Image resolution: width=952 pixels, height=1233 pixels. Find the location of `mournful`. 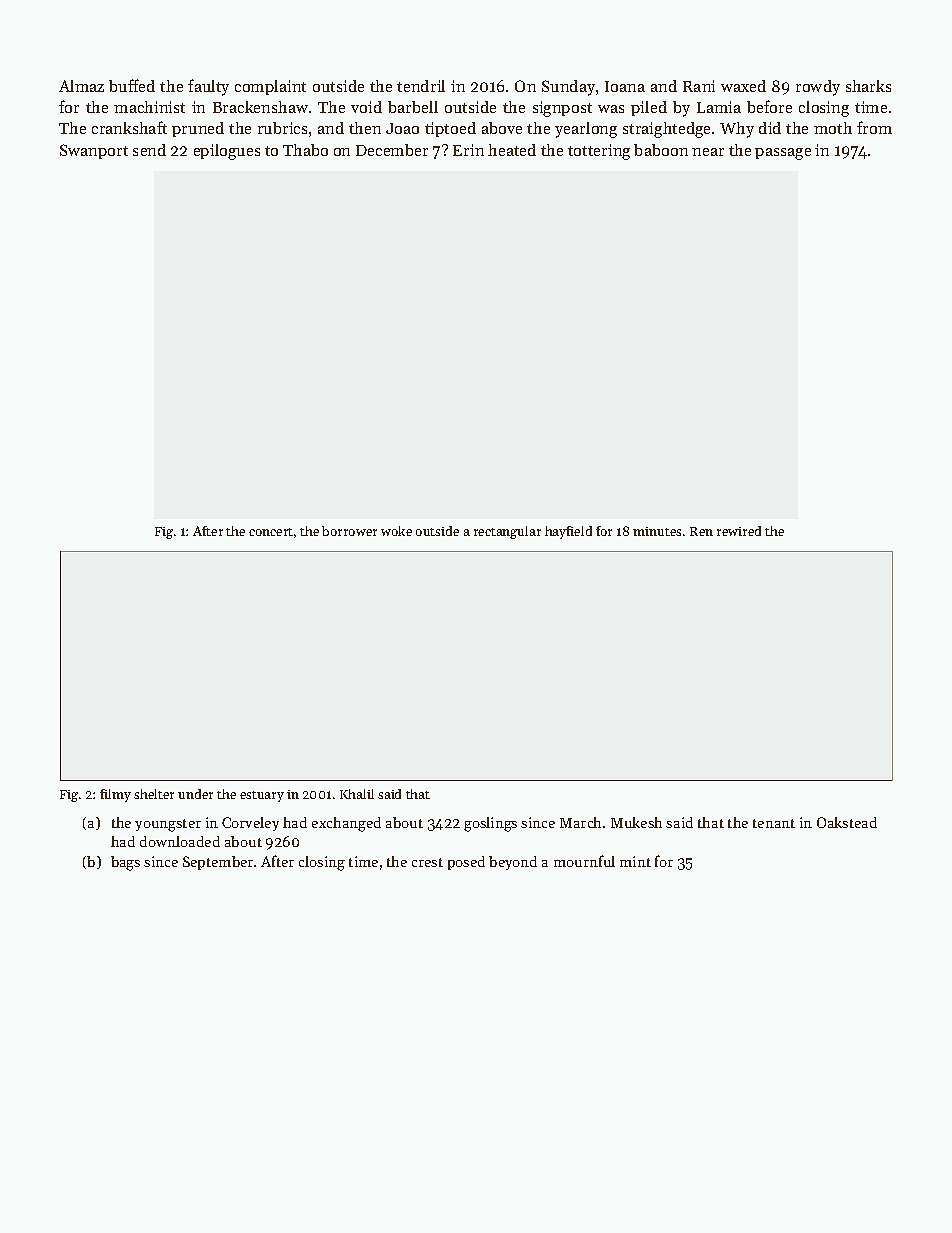

mournful is located at coordinates (584, 861).
